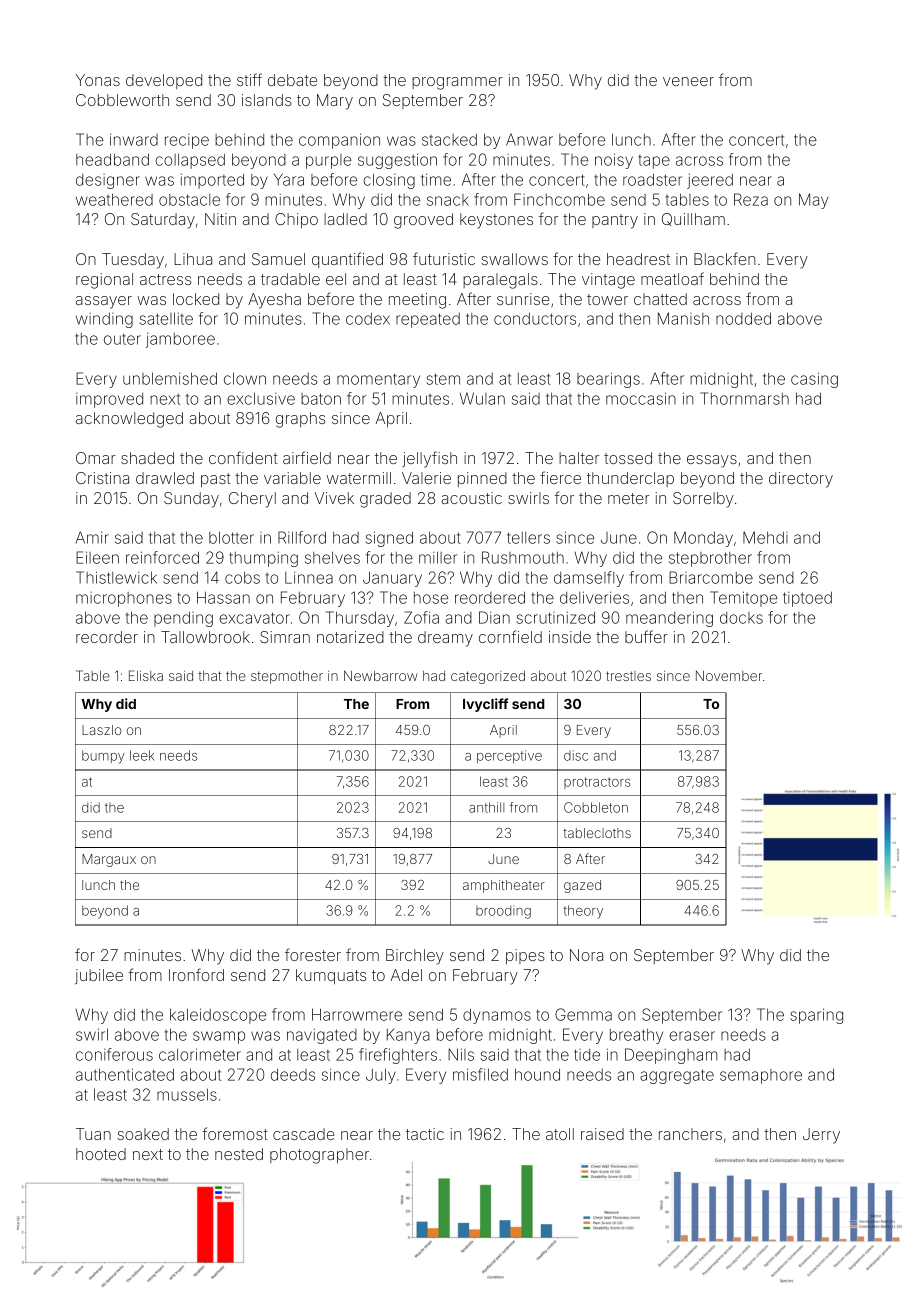 The width and height of the image is (924, 1308). What do you see at coordinates (690, 1134) in the image?
I see `ranchers` at bounding box center [690, 1134].
